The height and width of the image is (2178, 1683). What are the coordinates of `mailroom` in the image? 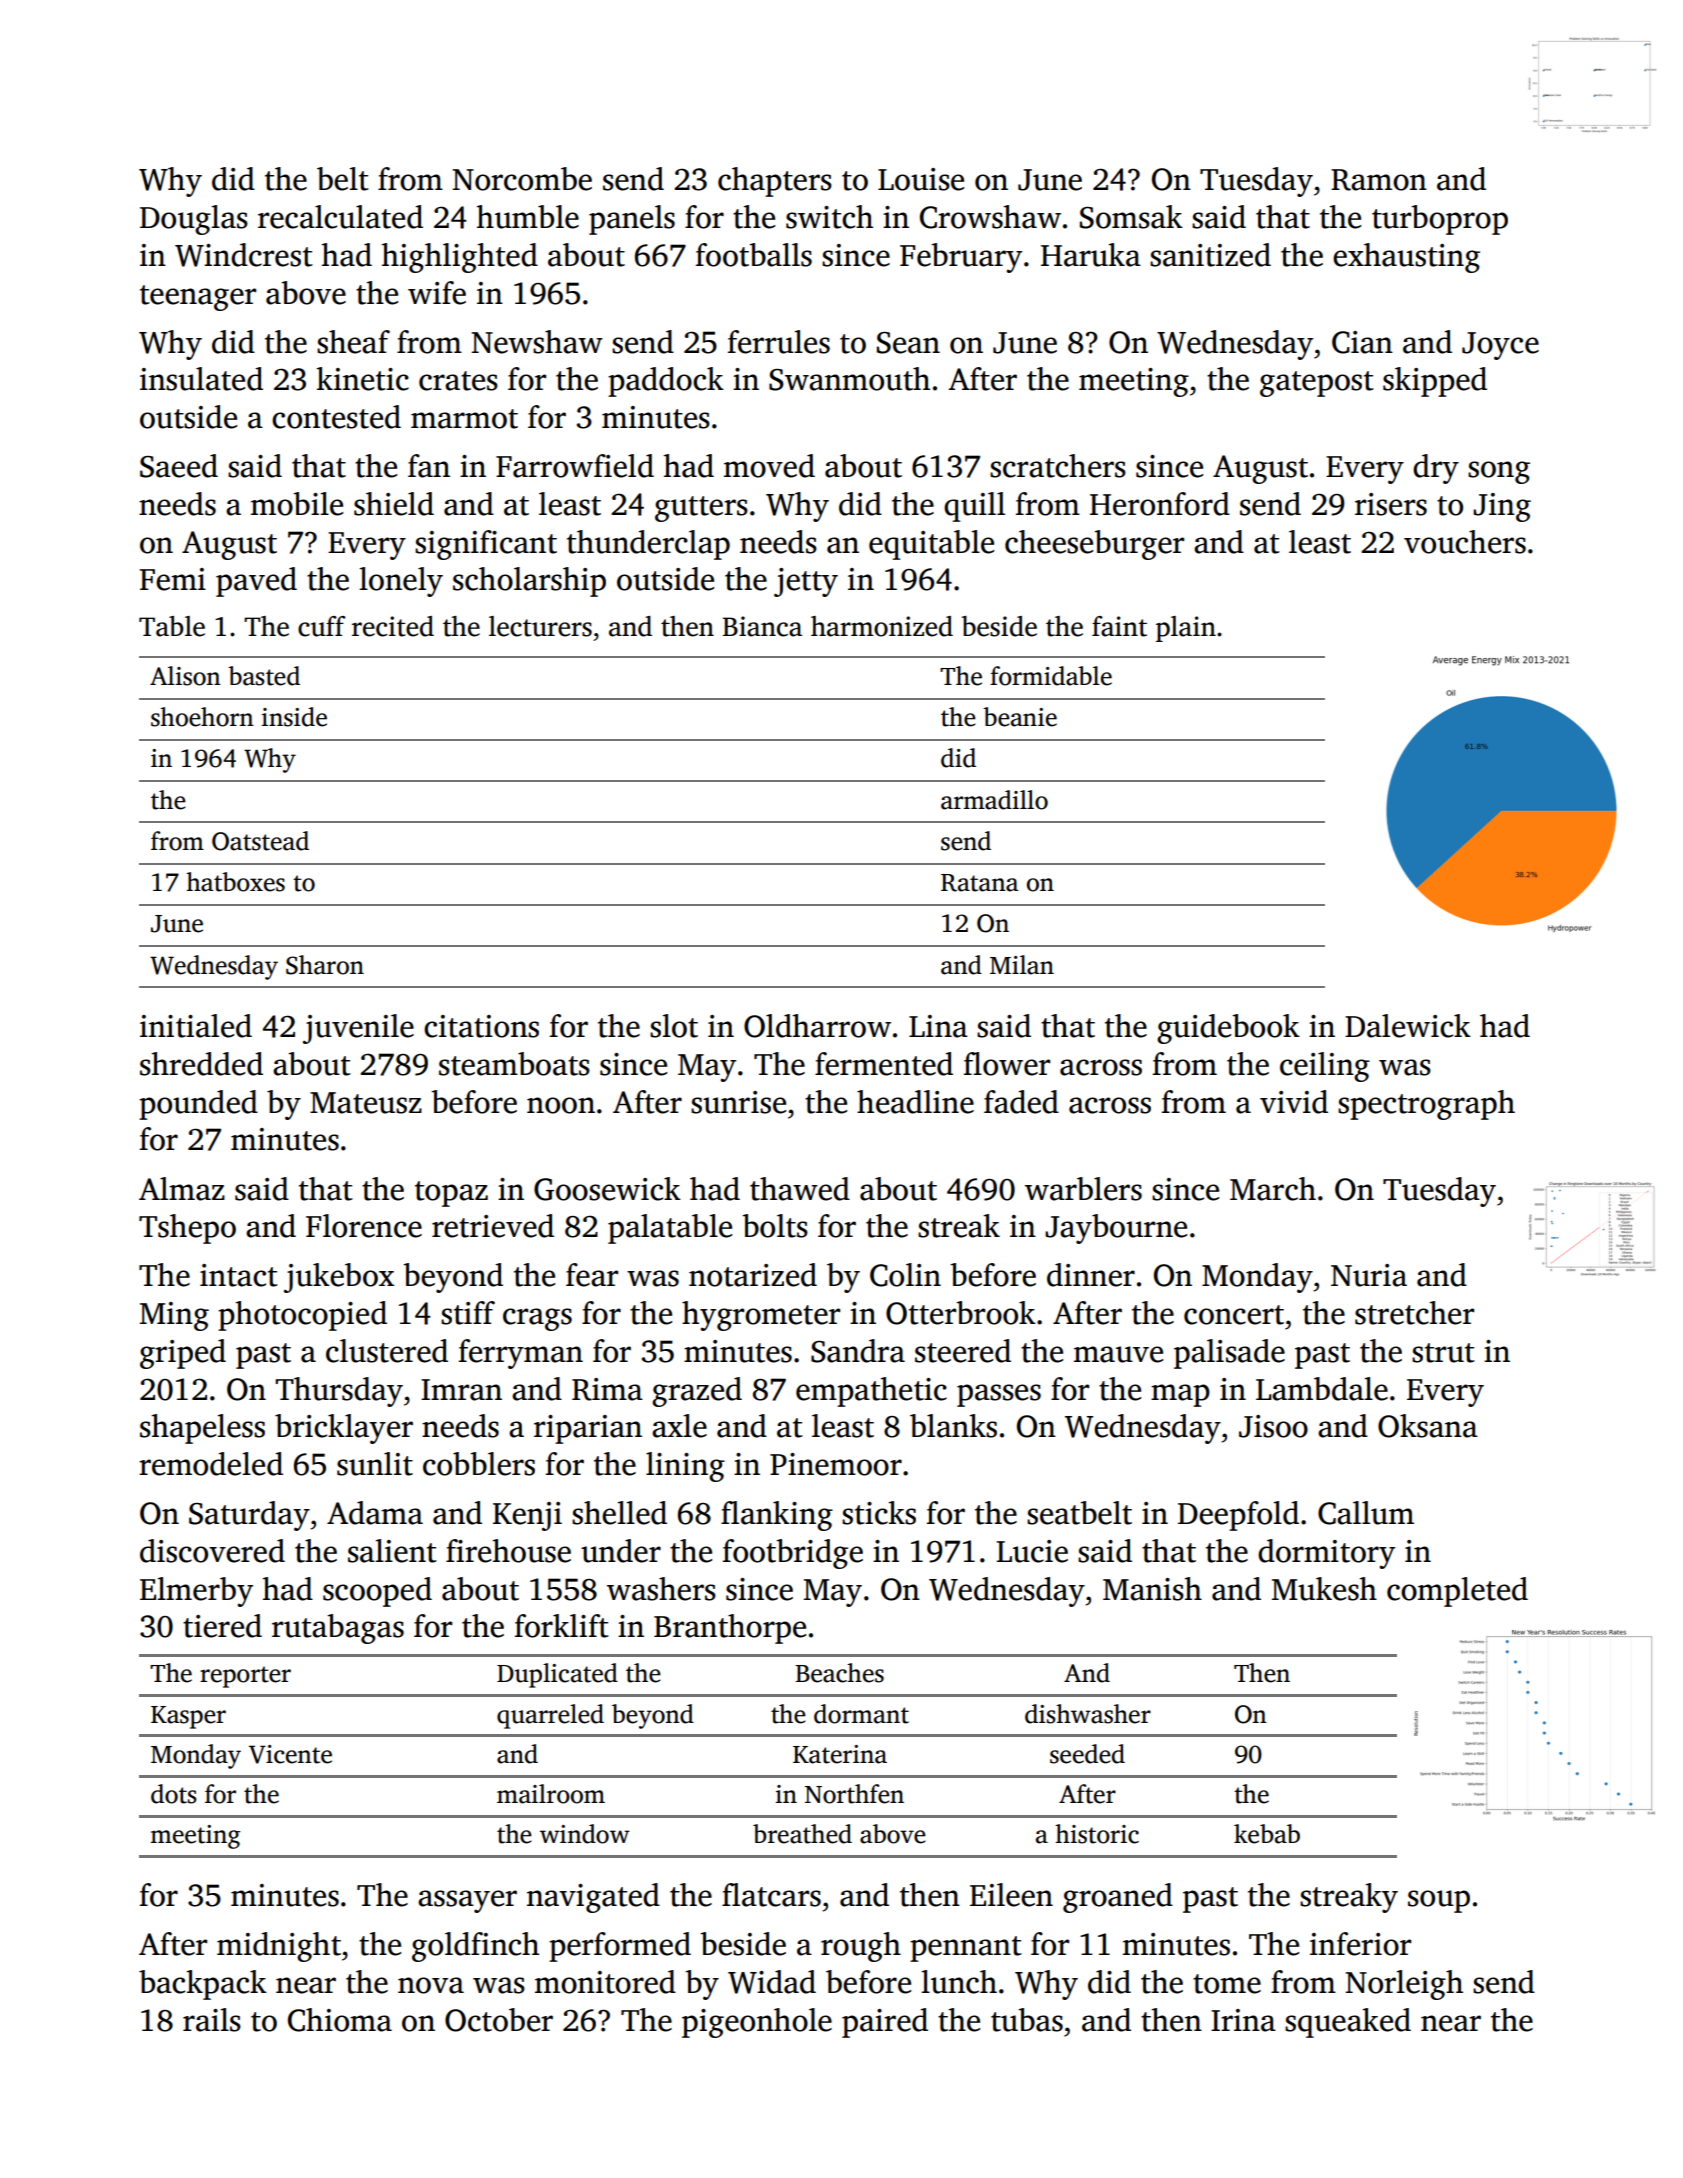 It's located at (551, 1794).
